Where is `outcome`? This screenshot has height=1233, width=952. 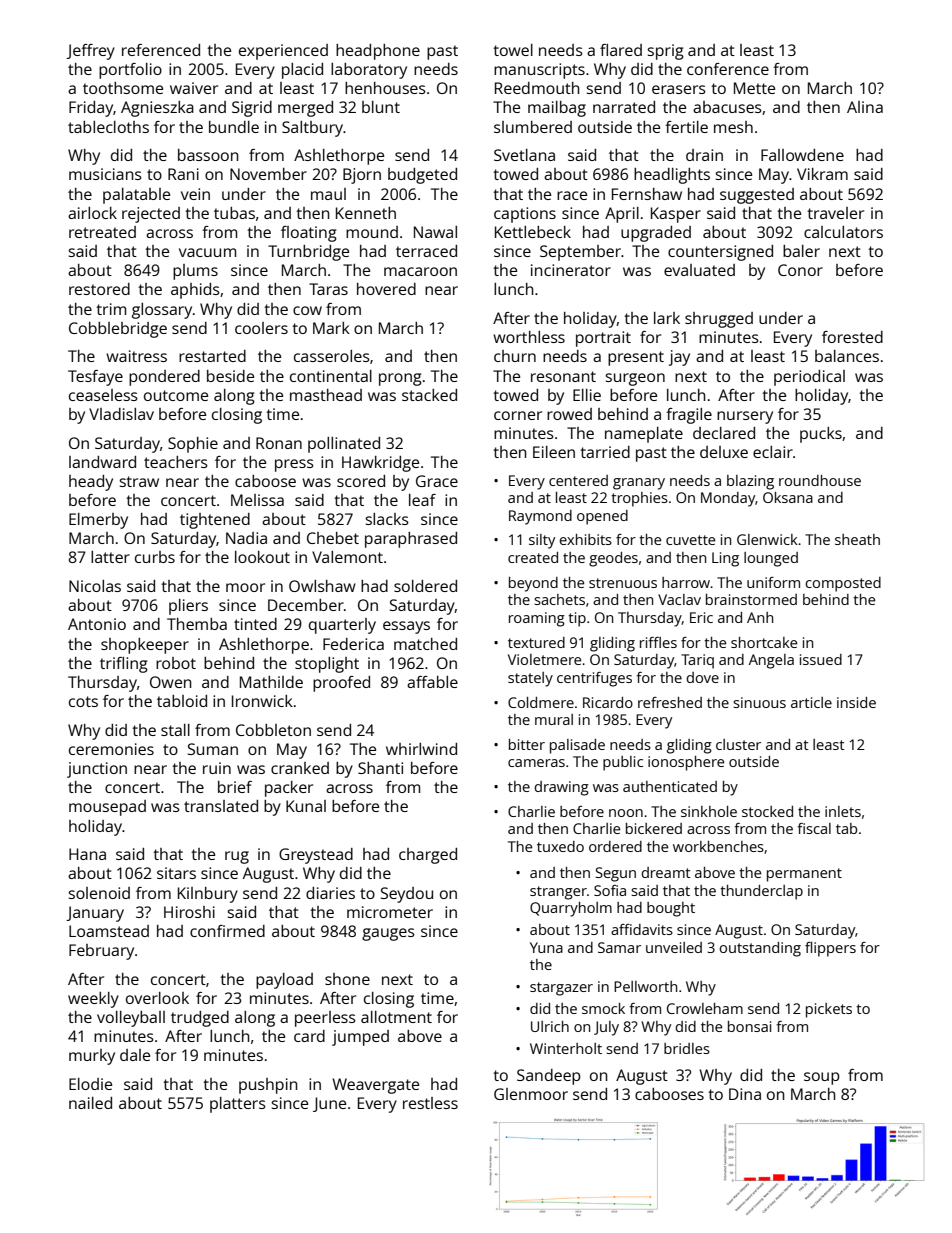 outcome is located at coordinates (176, 395).
